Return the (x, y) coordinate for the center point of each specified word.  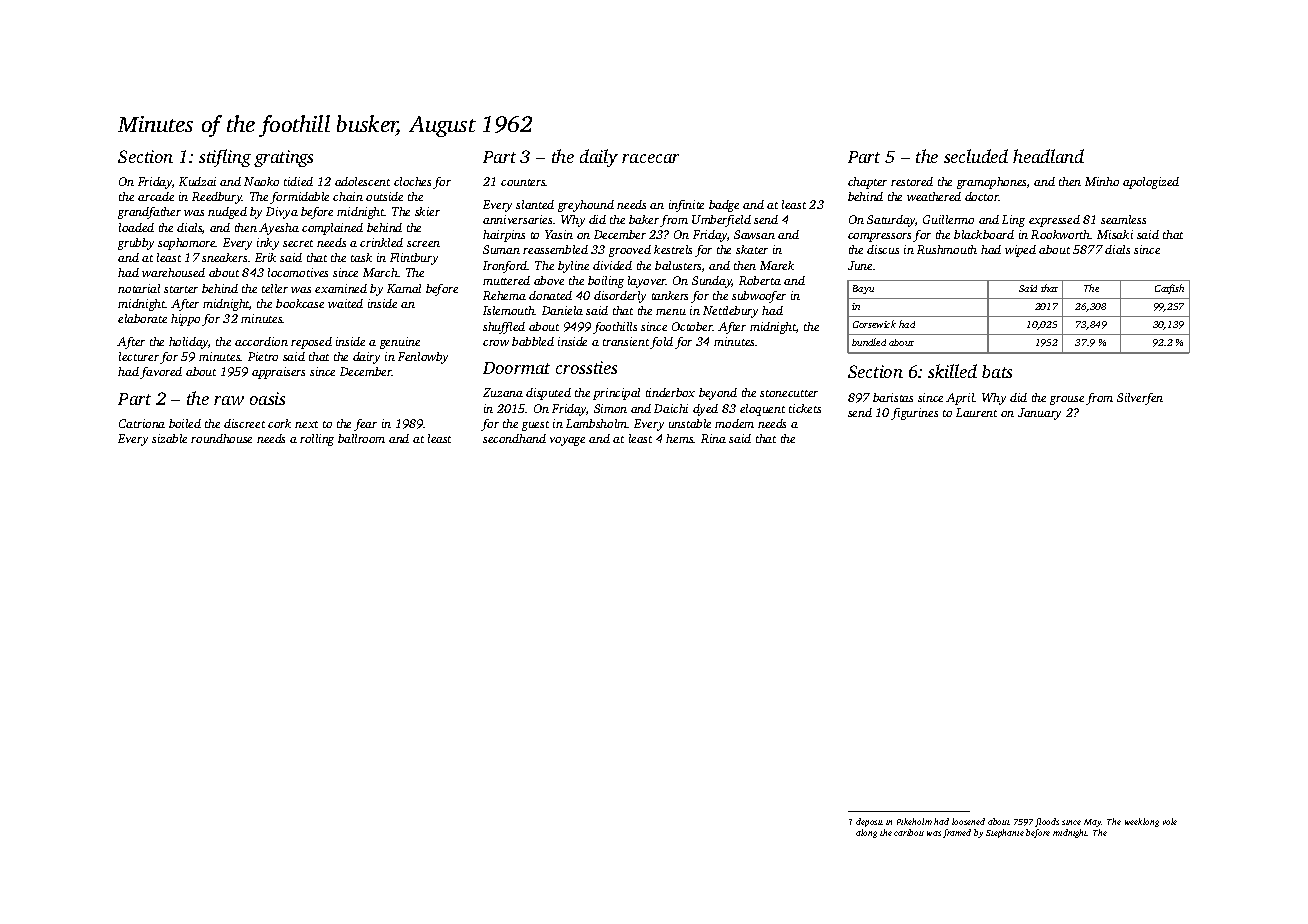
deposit (869, 822)
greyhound (586, 206)
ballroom (361, 438)
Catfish (1169, 289)
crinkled (381, 242)
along (866, 833)
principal (616, 394)
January (1039, 414)
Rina (713, 438)
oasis (267, 398)
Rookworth (1060, 234)
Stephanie (1005, 833)
